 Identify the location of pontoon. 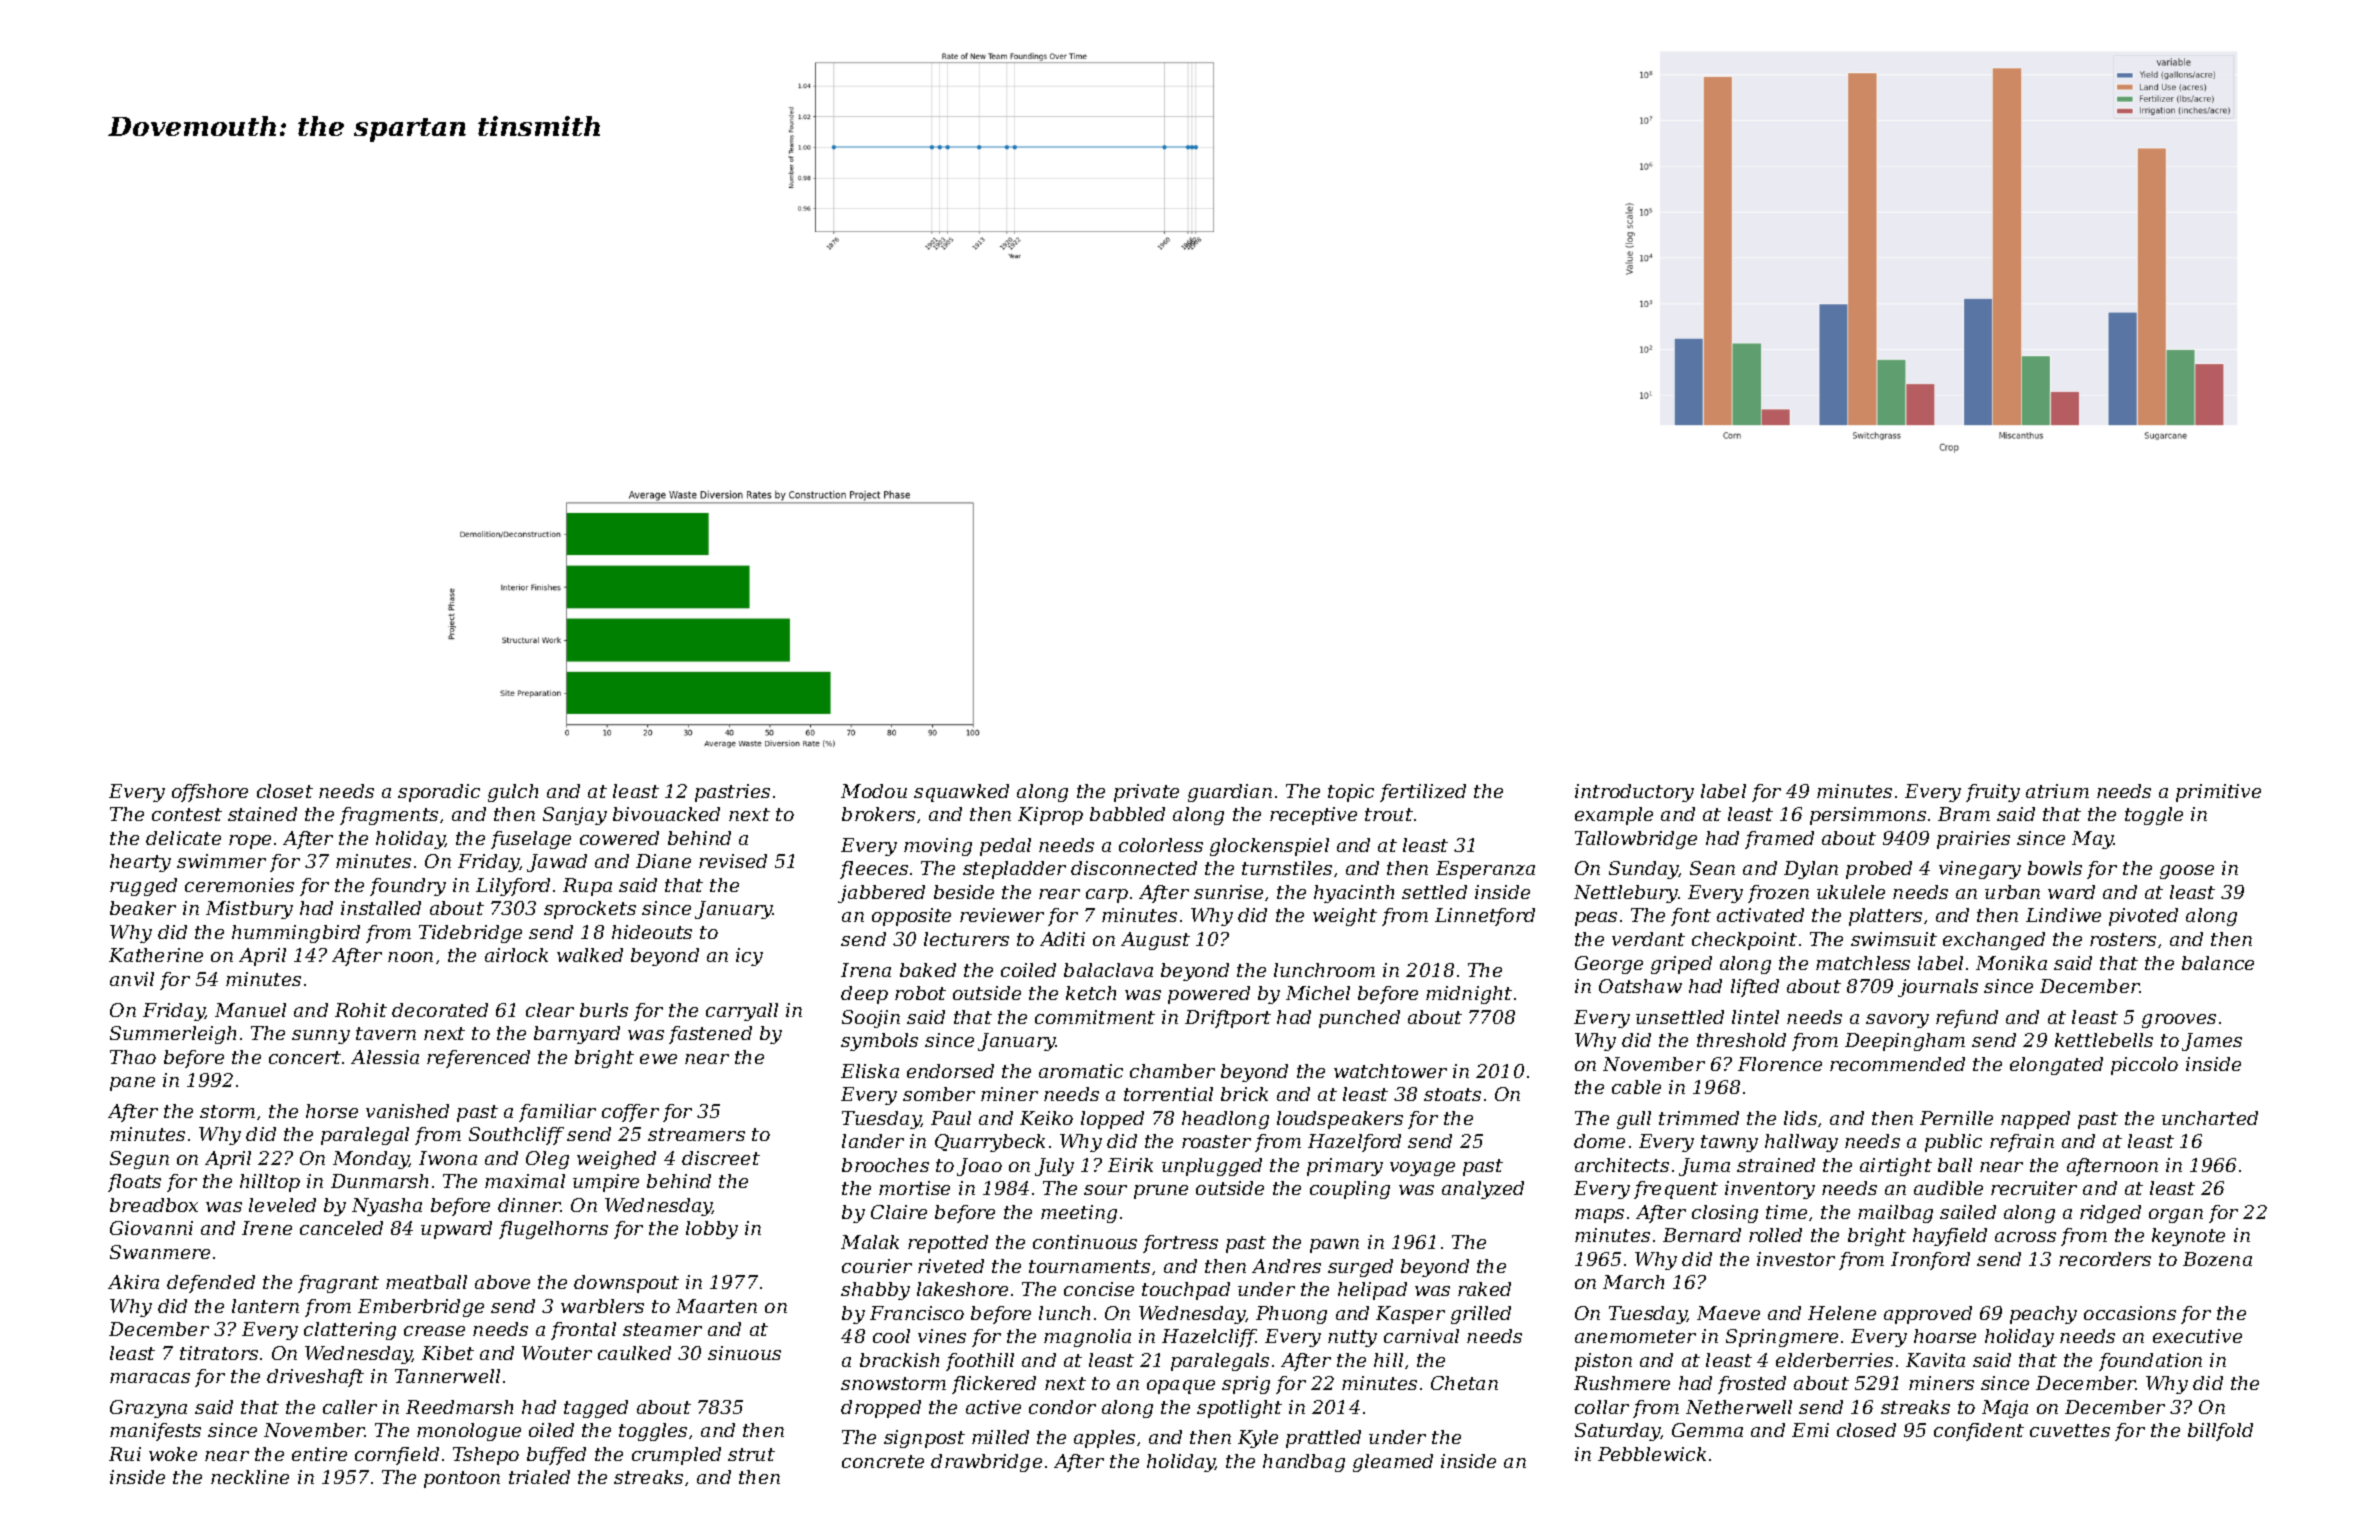
(462, 1479).
